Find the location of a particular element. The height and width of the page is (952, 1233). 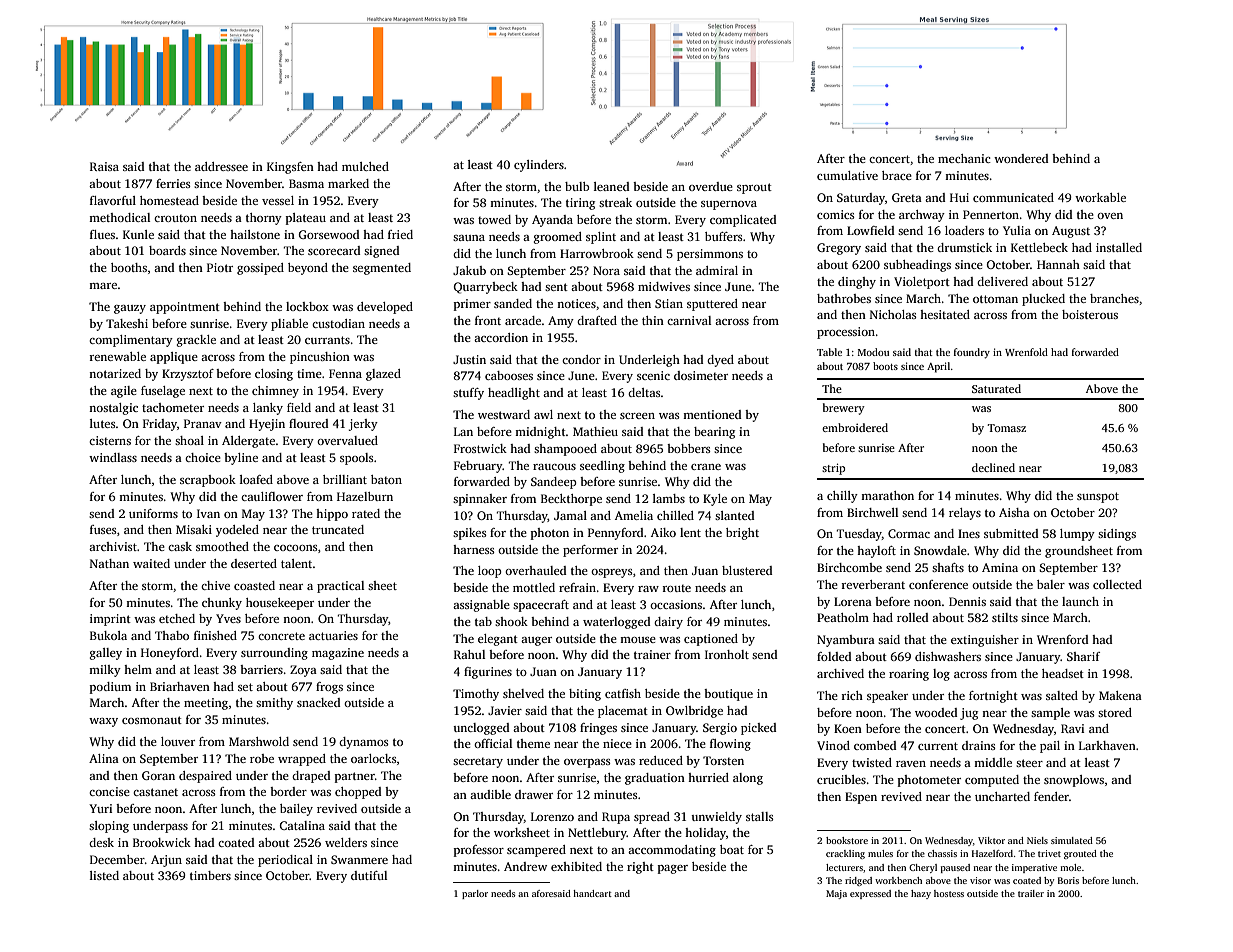

foundry is located at coordinates (972, 353).
